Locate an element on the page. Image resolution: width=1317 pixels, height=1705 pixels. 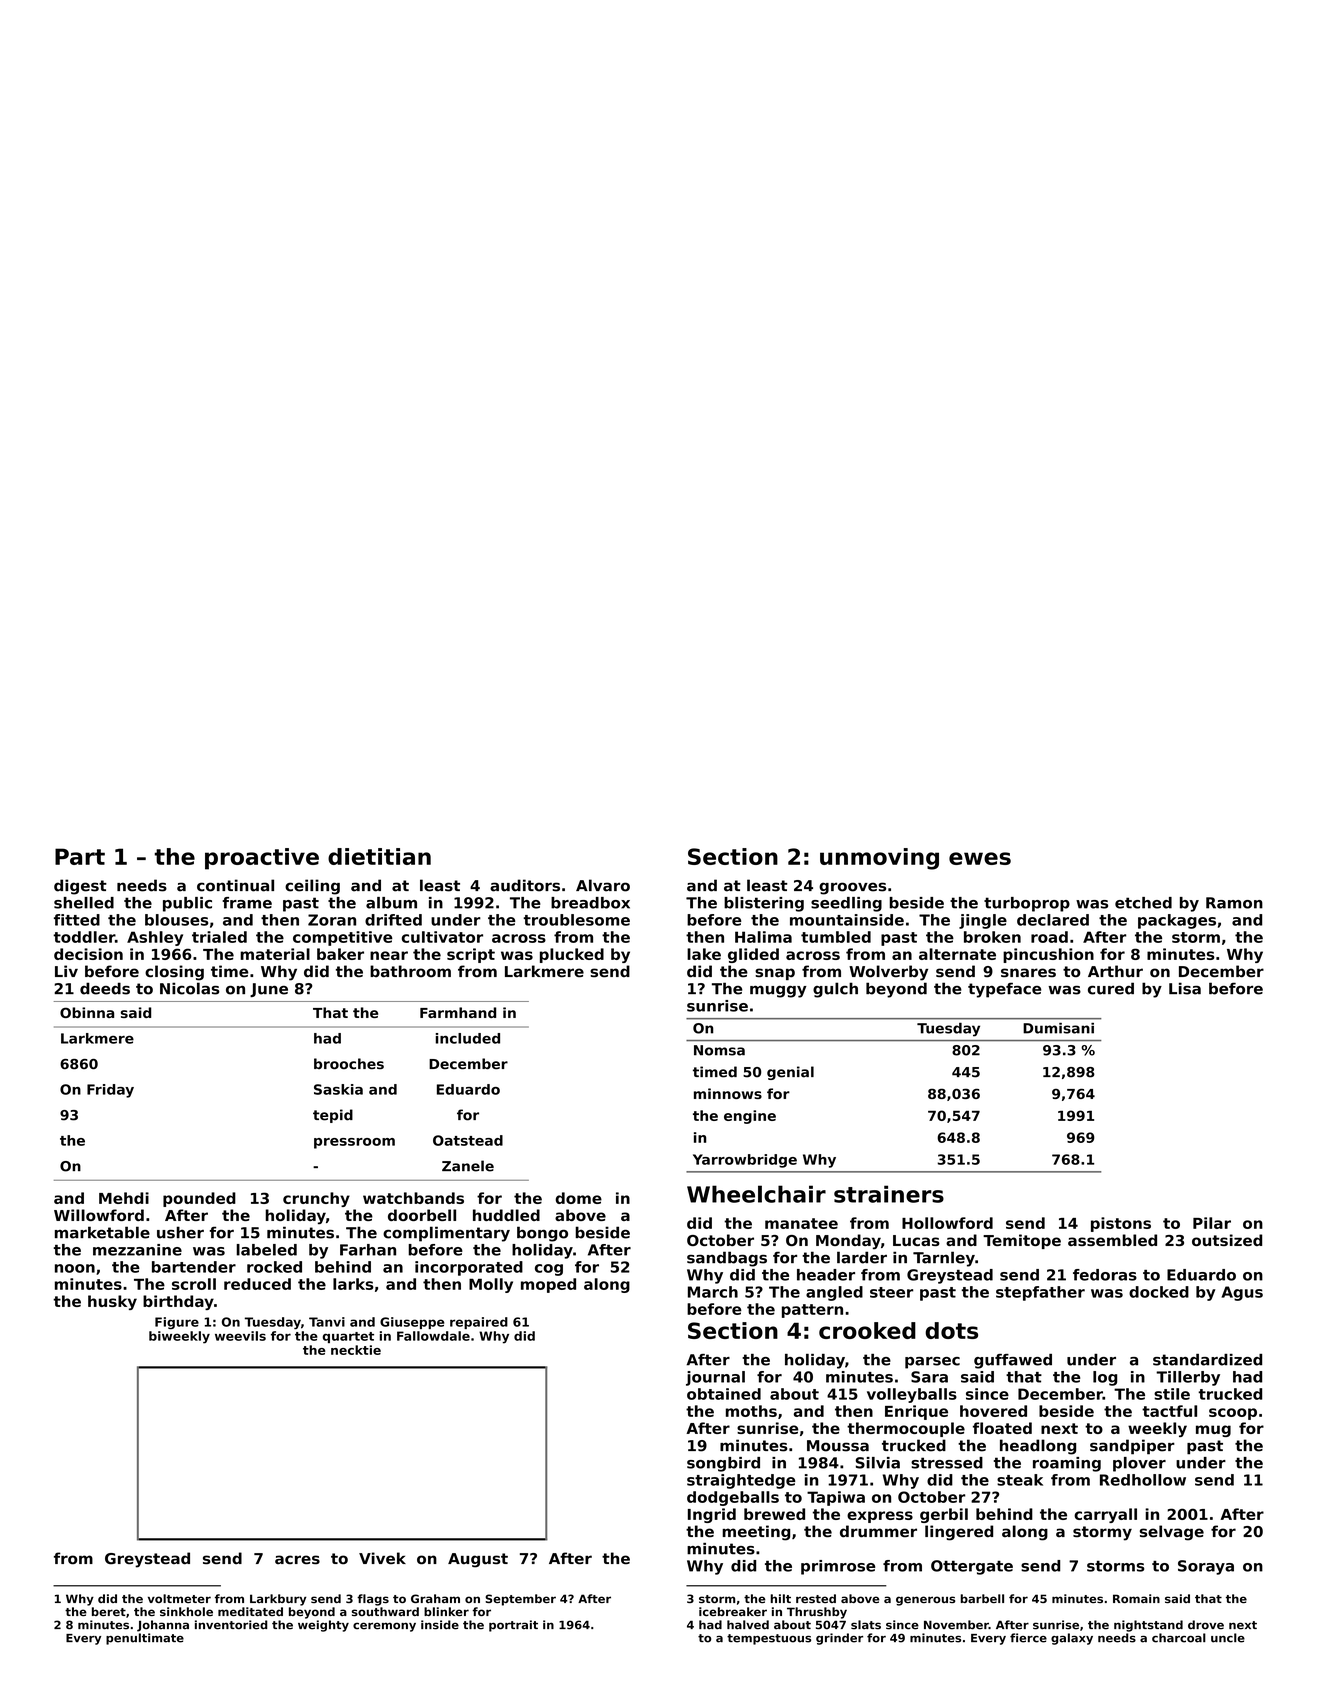
breadbox is located at coordinates (590, 903).
